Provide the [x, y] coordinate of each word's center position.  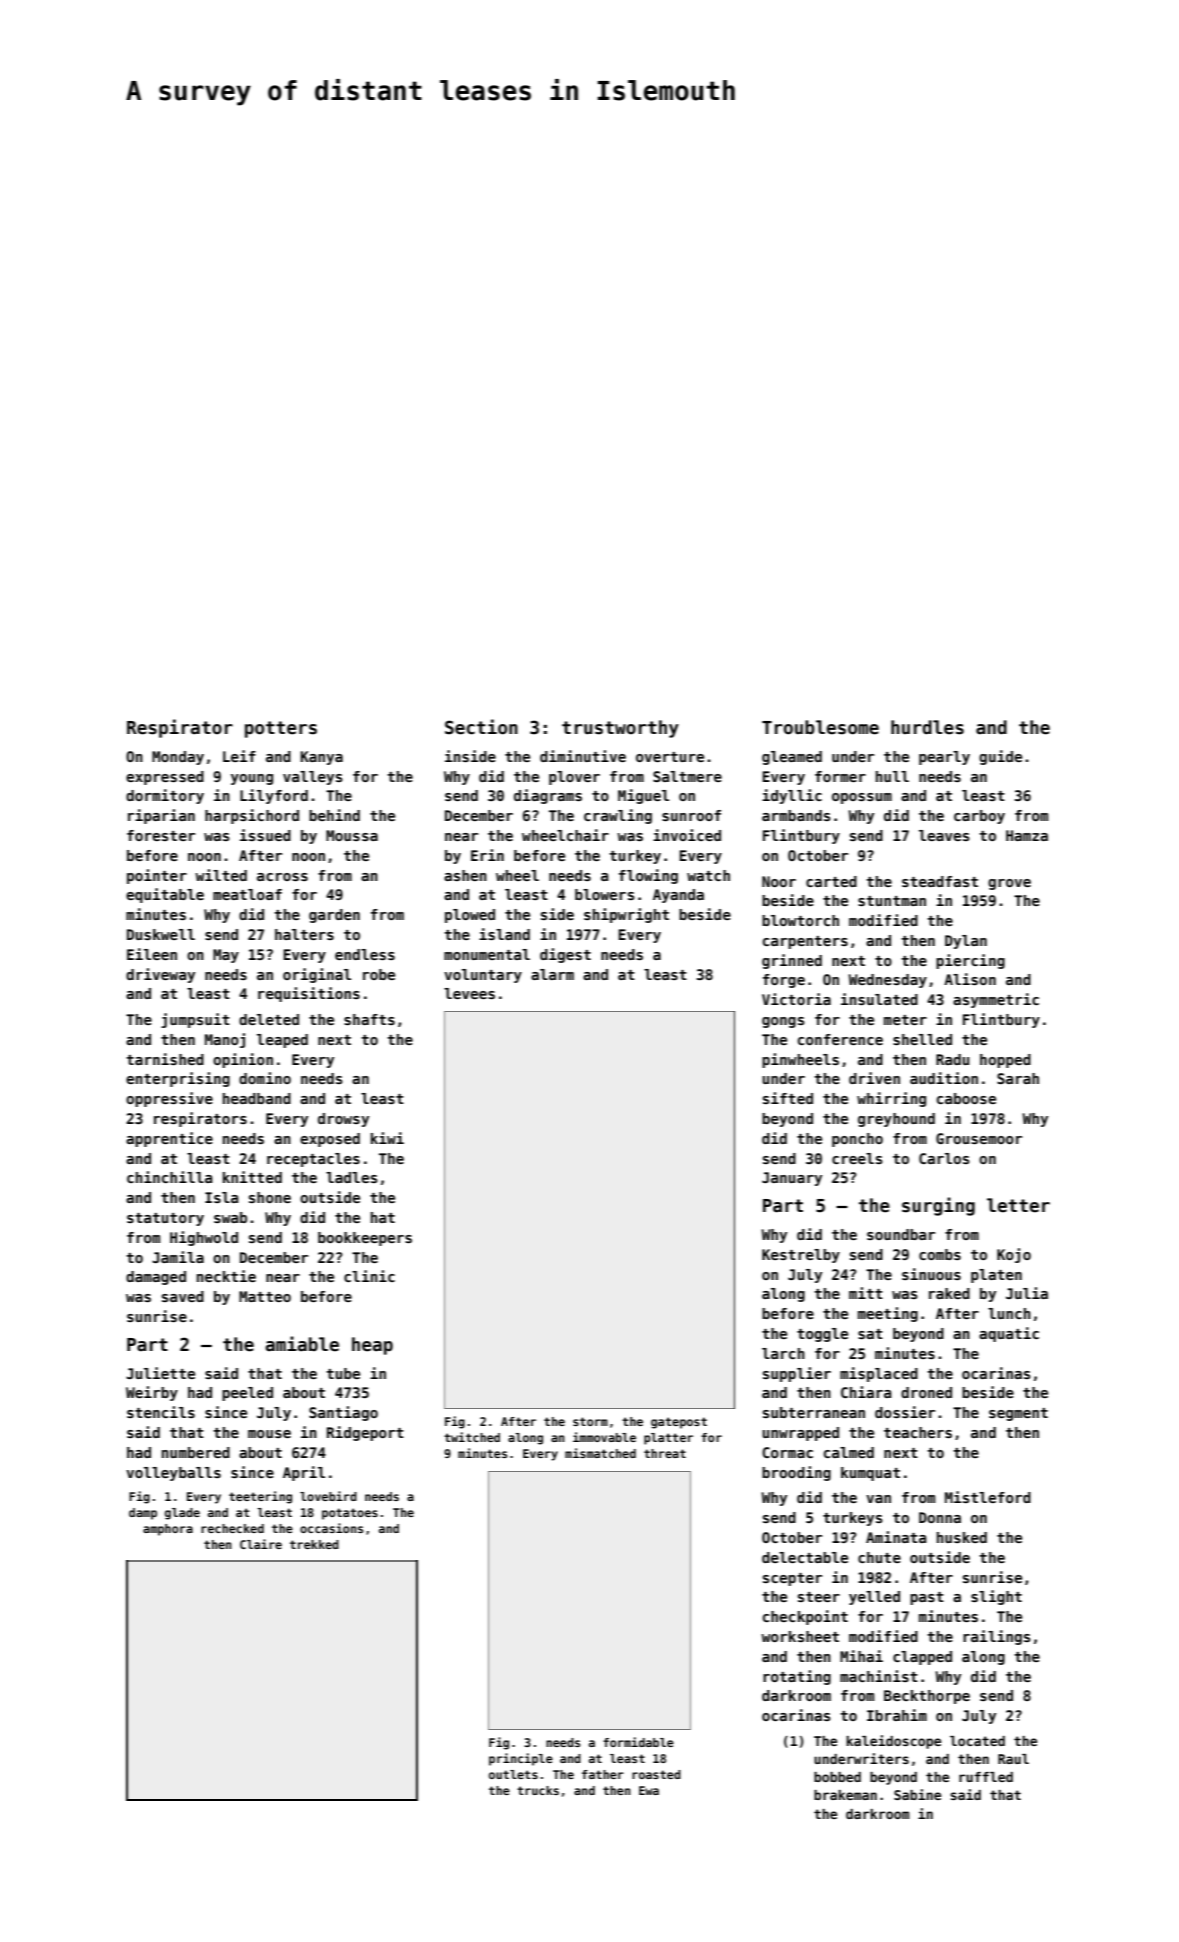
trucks [538, 1790]
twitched [472, 1437]
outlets [513, 1774]
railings [997, 1637]
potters [281, 729]
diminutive [583, 756]
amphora [168, 1530]
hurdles [927, 727]
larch [783, 1353]
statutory [165, 1219]
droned [926, 1392]
